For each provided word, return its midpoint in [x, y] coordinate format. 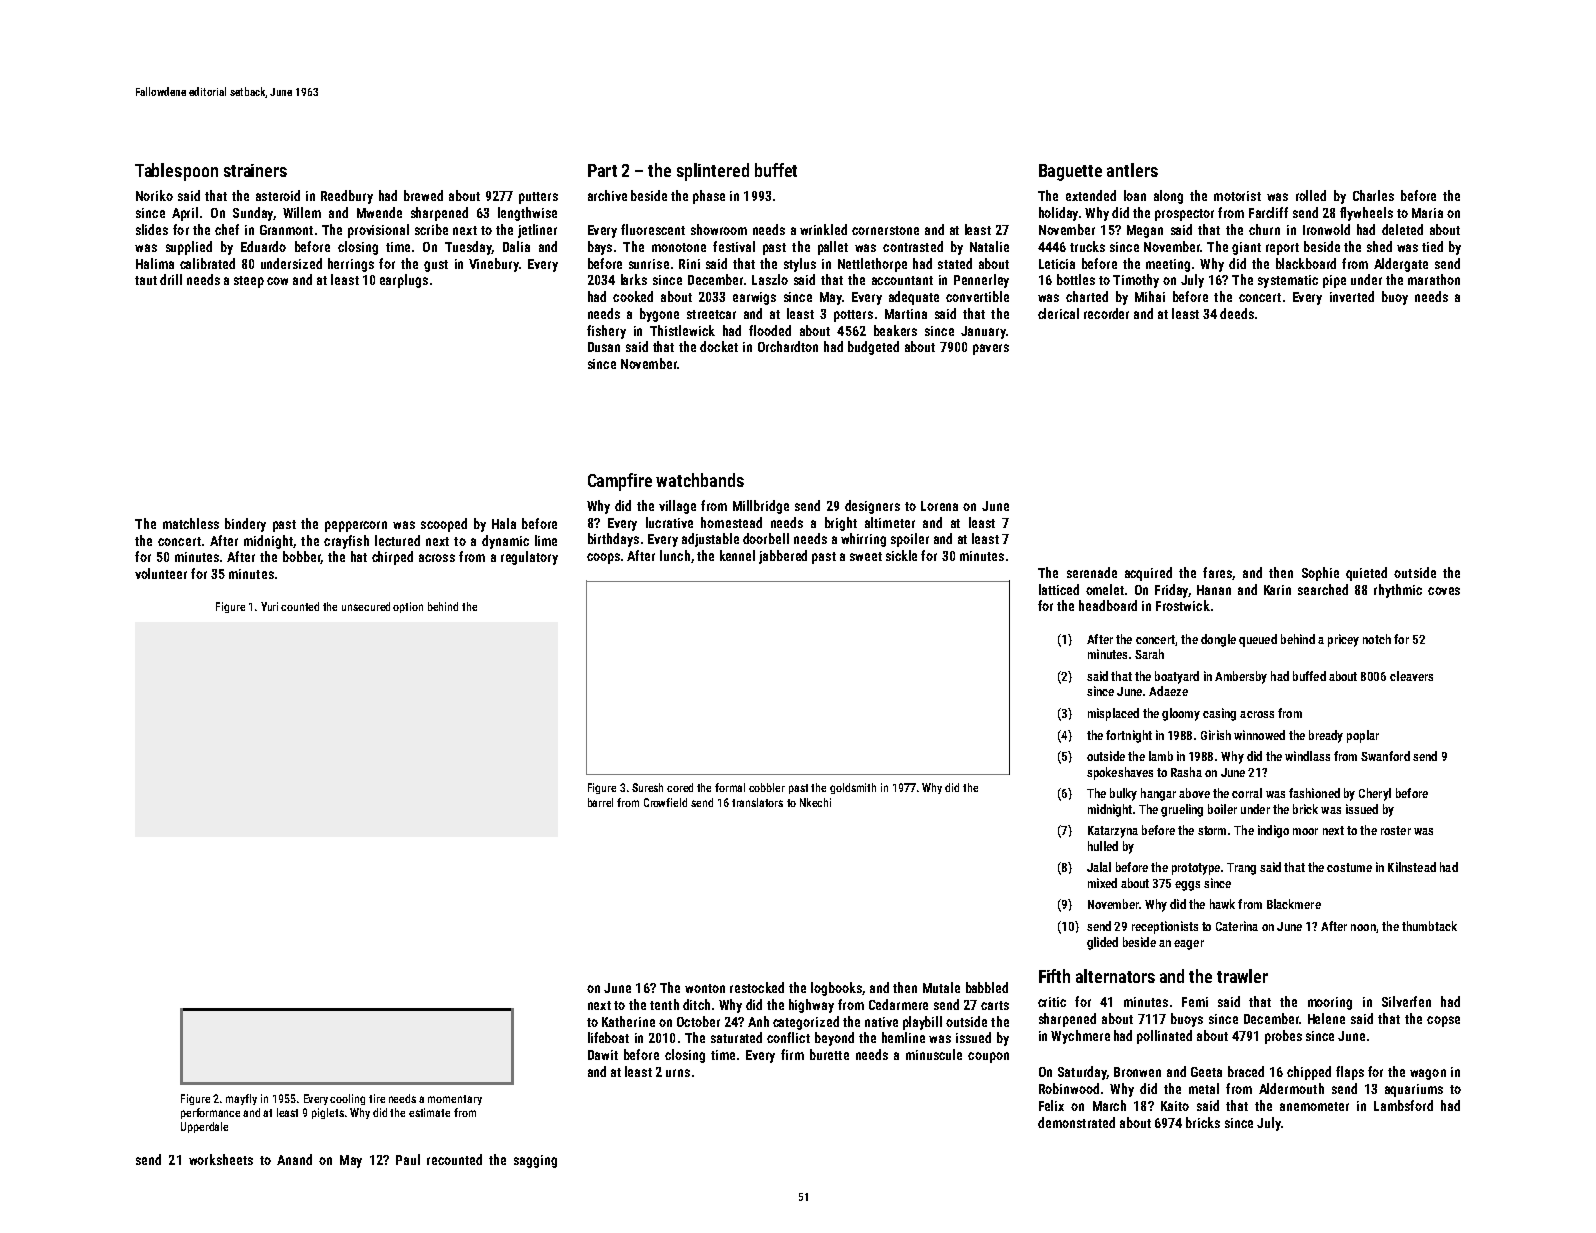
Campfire [620, 482]
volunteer [161, 573]
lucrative [669, 522]
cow [277, 281]
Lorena [939, 506]
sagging [535, 1161]
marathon [1434, 279]
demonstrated [1076, 1122]
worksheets [221, 1159]
